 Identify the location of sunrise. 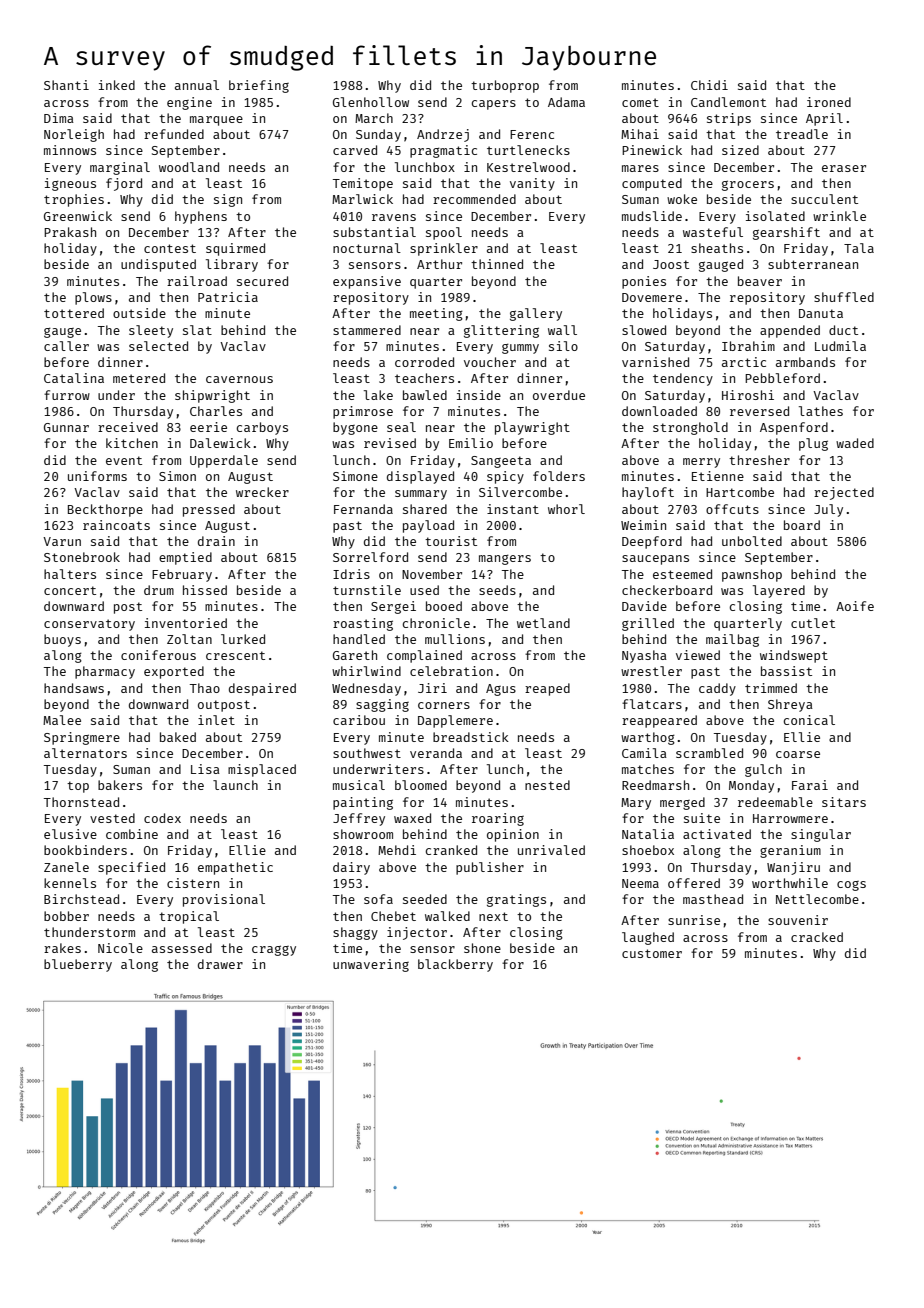
(694, 920).
